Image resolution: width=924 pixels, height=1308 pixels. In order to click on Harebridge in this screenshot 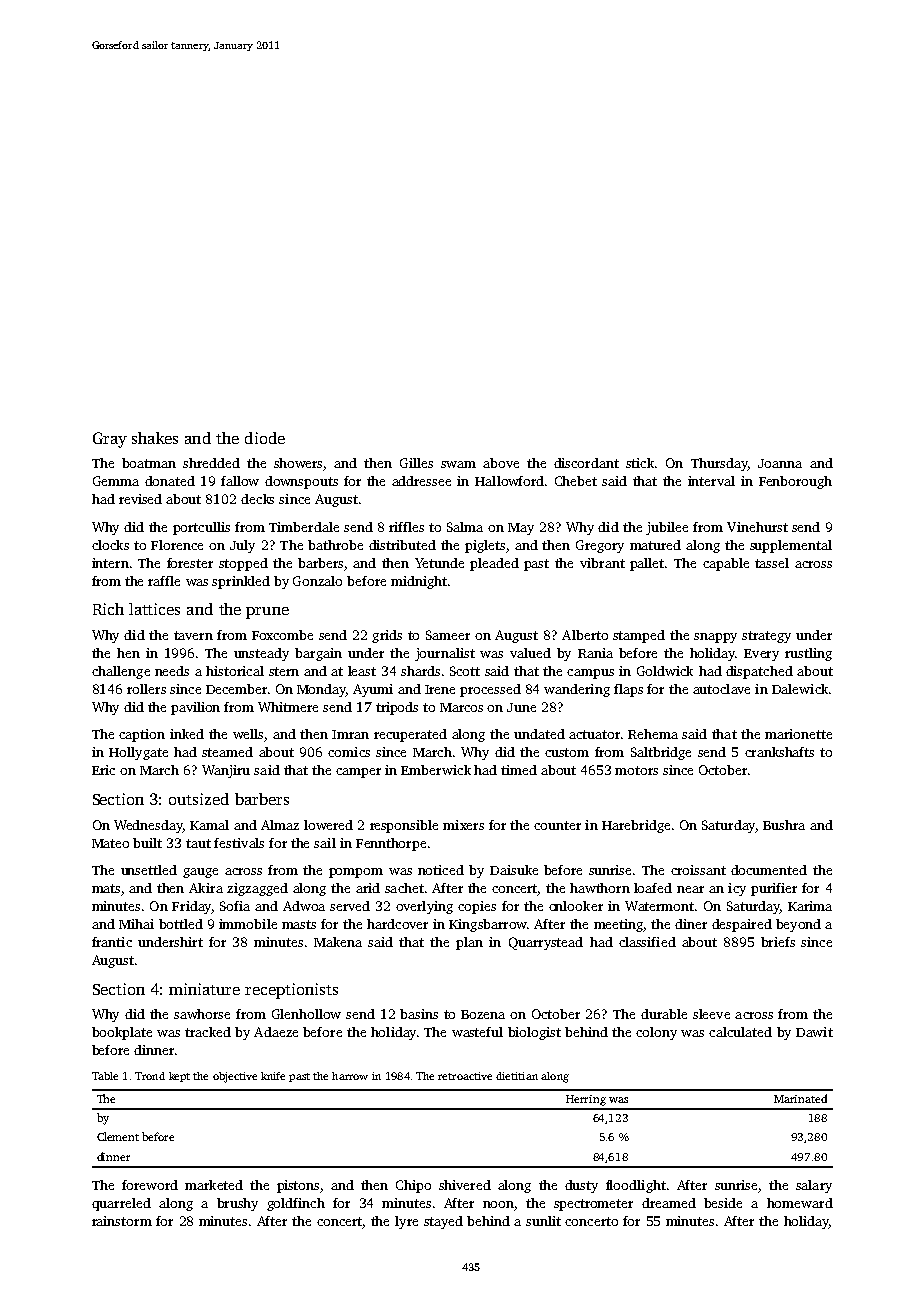, I will do `click(636, 826)`.
